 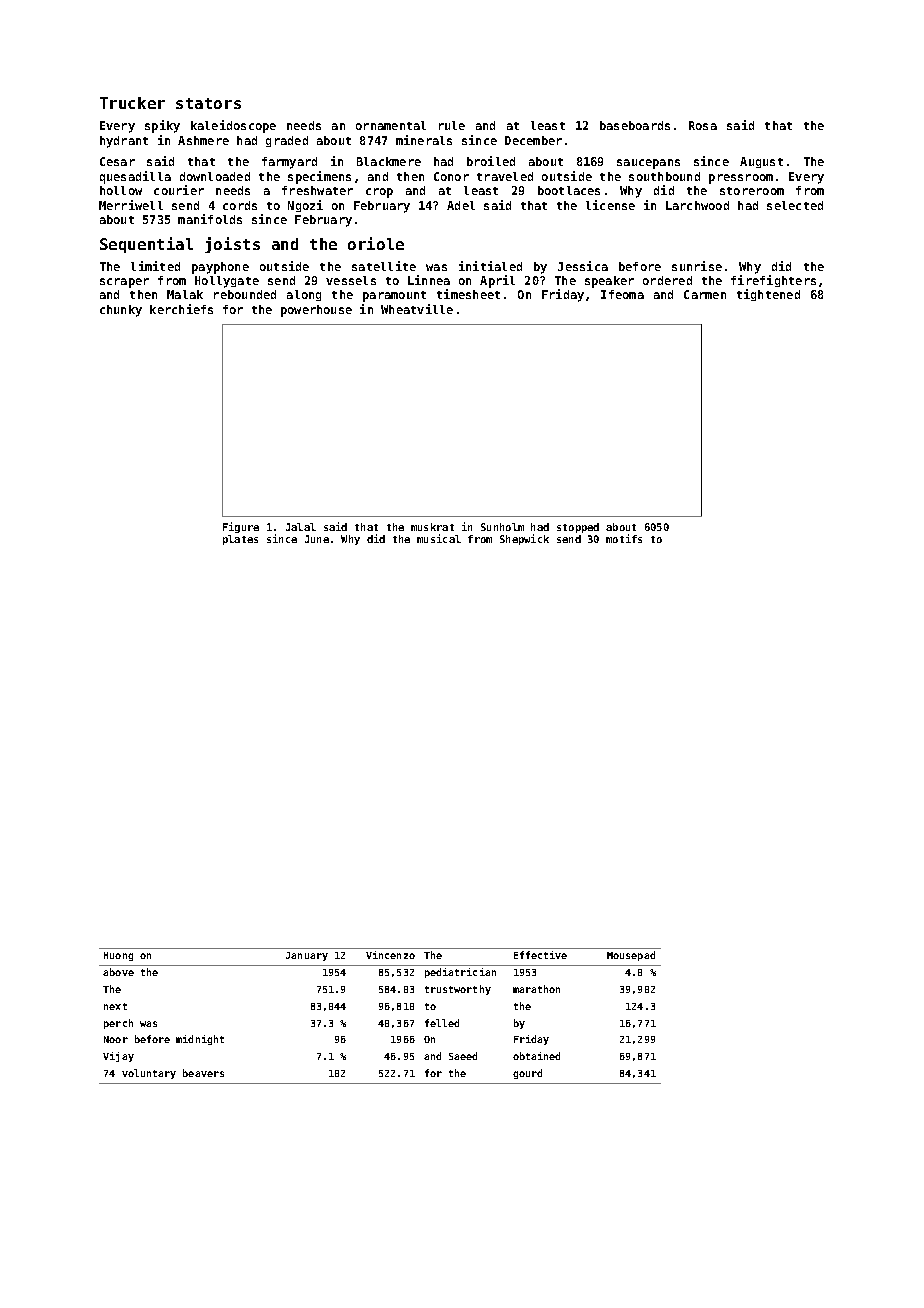 I want to click on Mousepad, so click(x=631, y=956).
